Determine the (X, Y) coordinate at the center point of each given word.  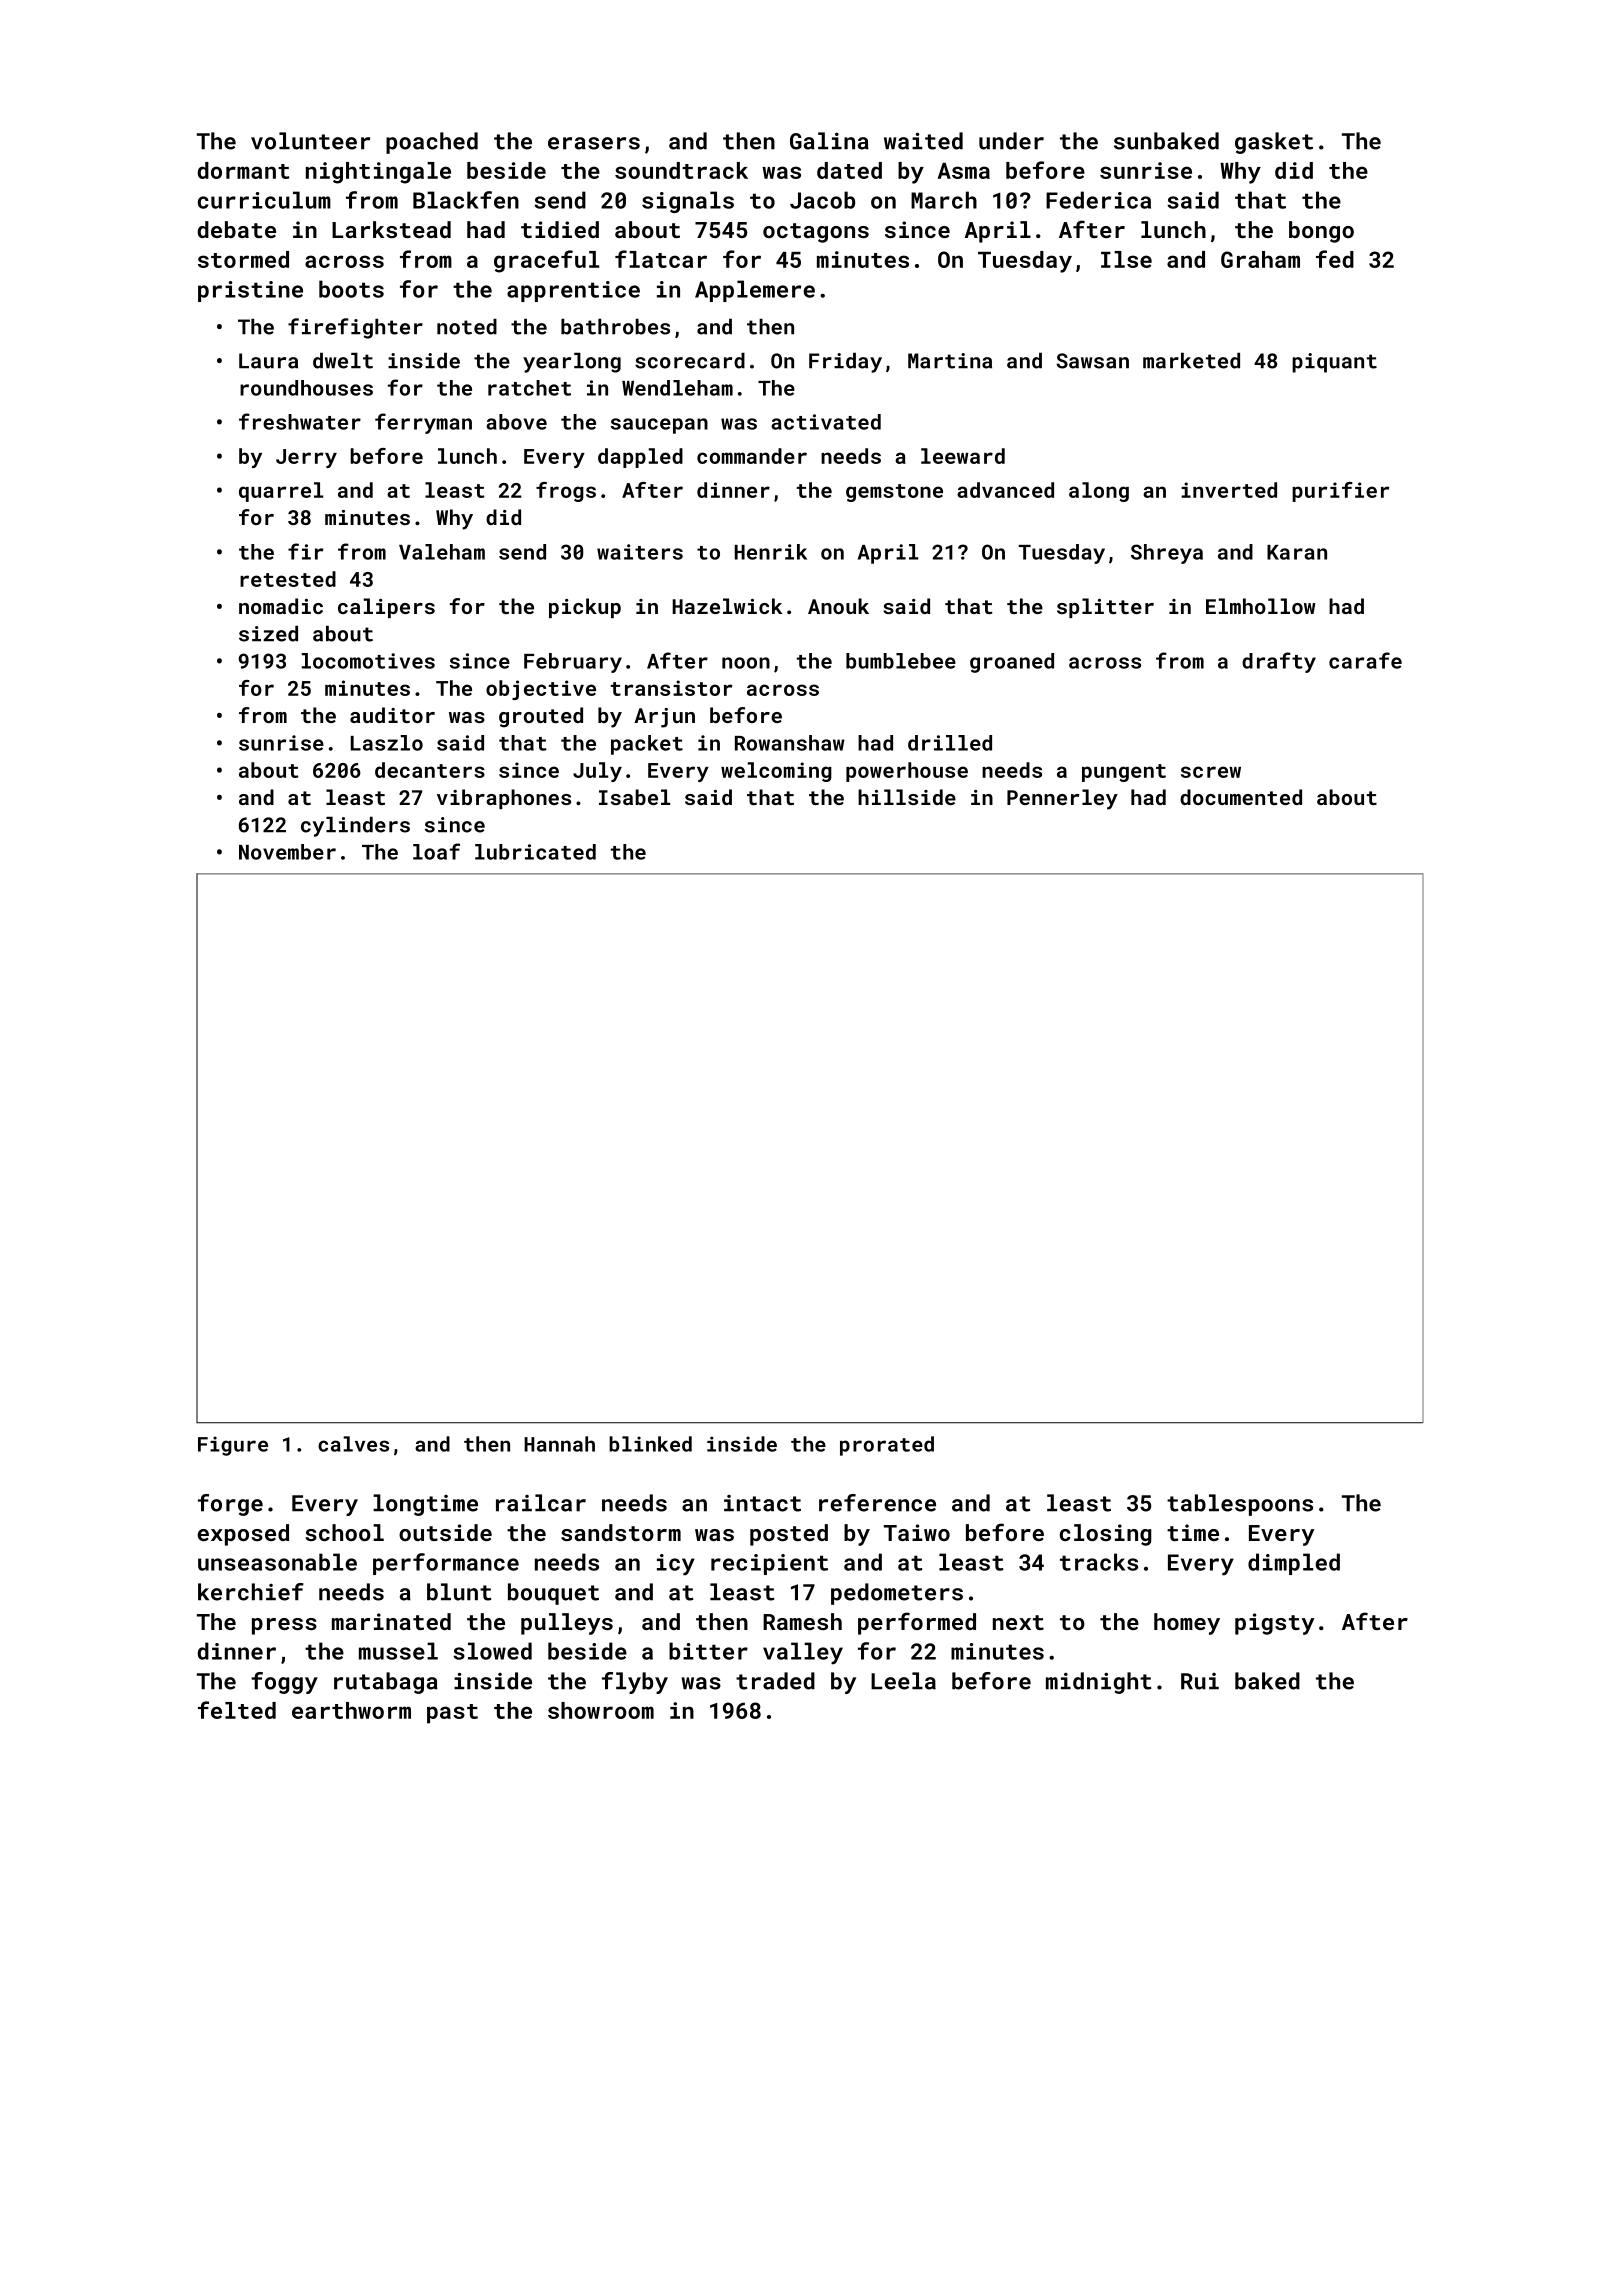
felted (237, 1710)
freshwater (300, 421)
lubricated (535, 852)
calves (353, 1444)
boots (351, 289)
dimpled (1294, 1564)
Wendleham (677, 388)
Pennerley (1062, 799)
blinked (650, 1444)
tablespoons (1240, 1505)
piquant (1334, 363)
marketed (1191, 361)
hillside (907, 797)
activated (826, 422)
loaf (436, 851)
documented (1241, 797)
